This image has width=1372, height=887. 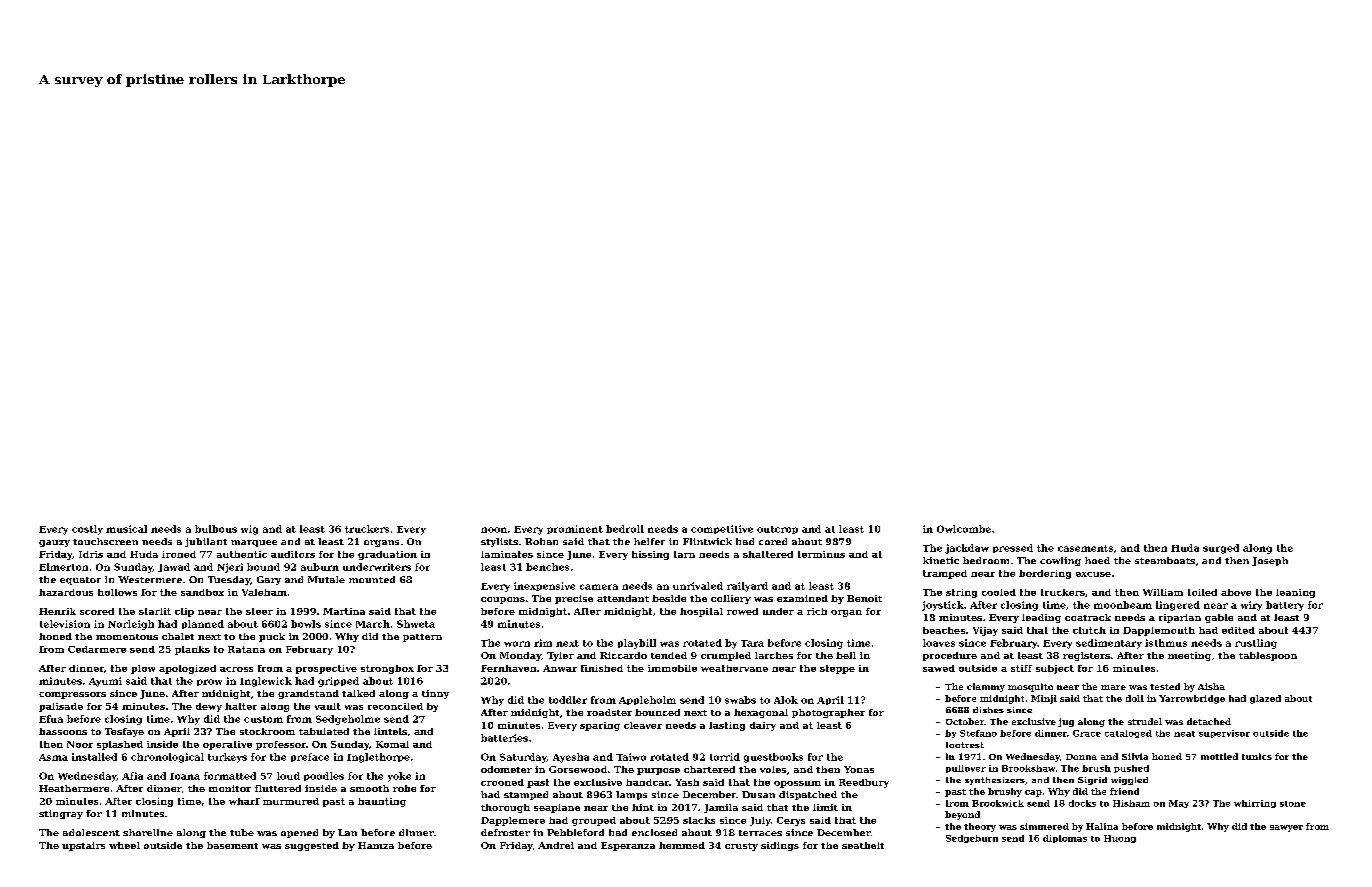 What do you see at coordinates (773, 758) in the image?
I see `guestbooks` at bounding box center [773, 758].
